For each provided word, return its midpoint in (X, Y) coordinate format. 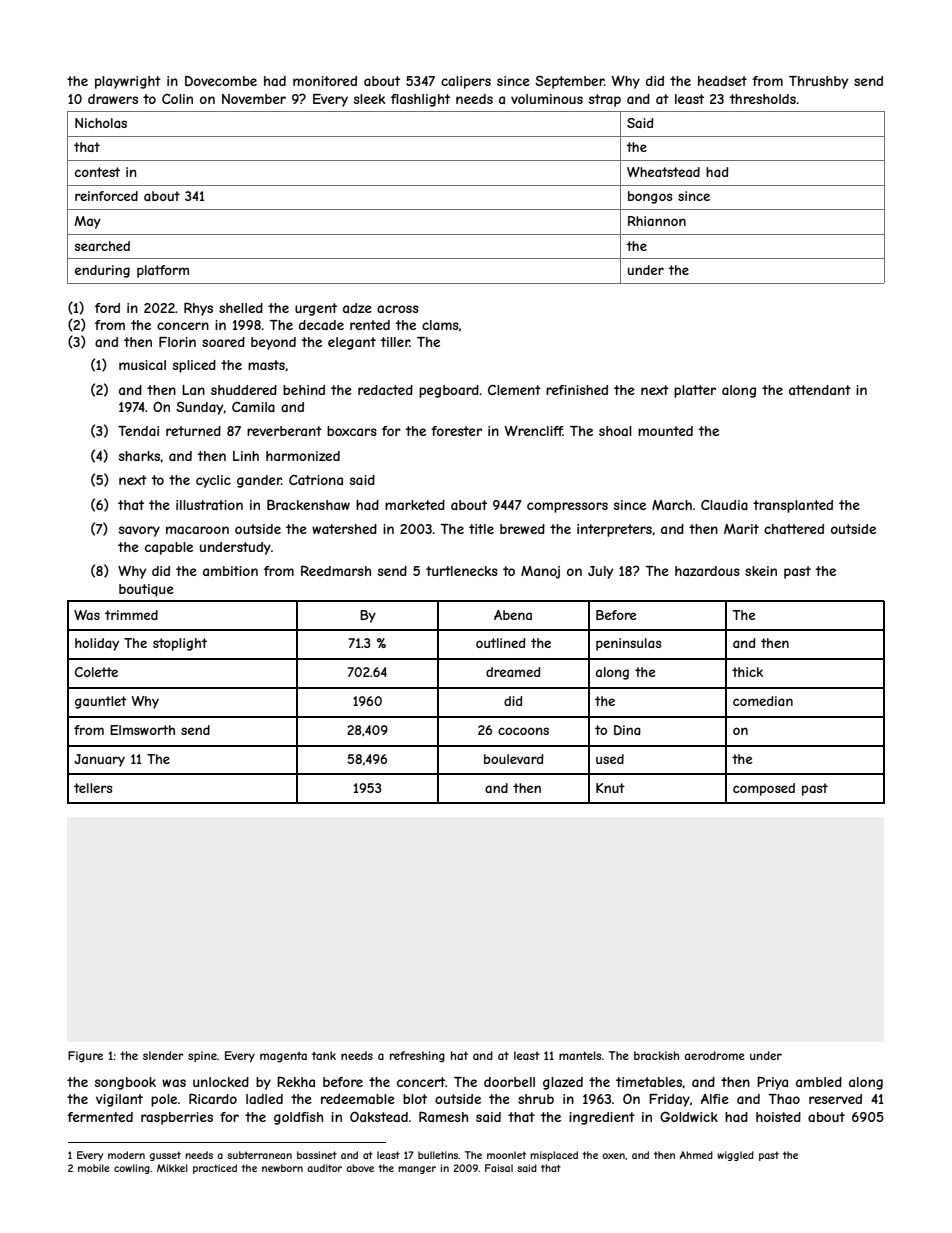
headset (722, 81)
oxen (613, 1156)
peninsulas (629, 644)
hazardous (707, 571)
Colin (177, 99)
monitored (325, 81)
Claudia (724, 505)
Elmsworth (142, 730)
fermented (100, 1117)
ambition (230, 571)
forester (456, 431)
